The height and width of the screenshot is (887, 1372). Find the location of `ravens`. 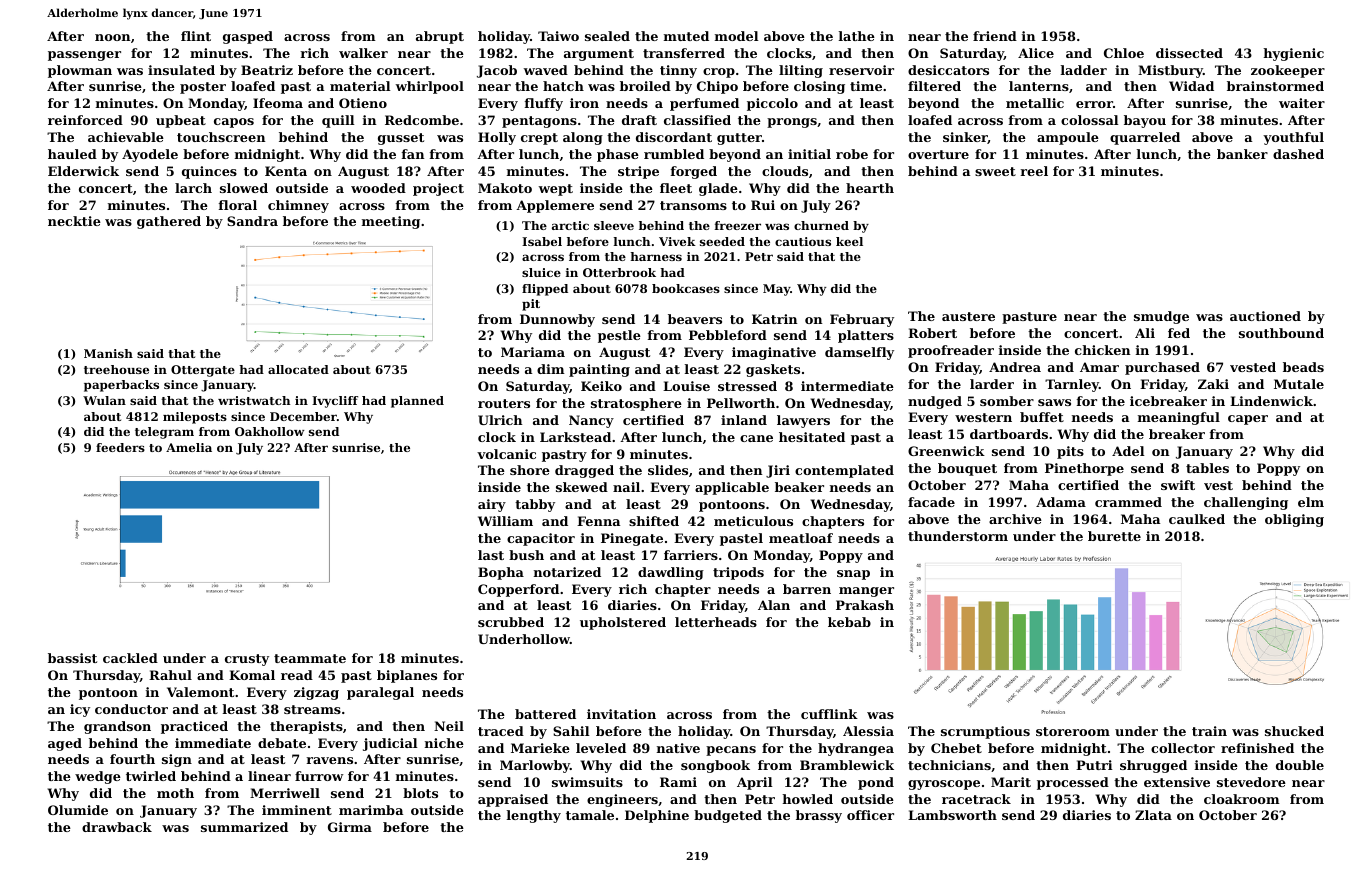

ravens is located at coordinates (329, 760).
